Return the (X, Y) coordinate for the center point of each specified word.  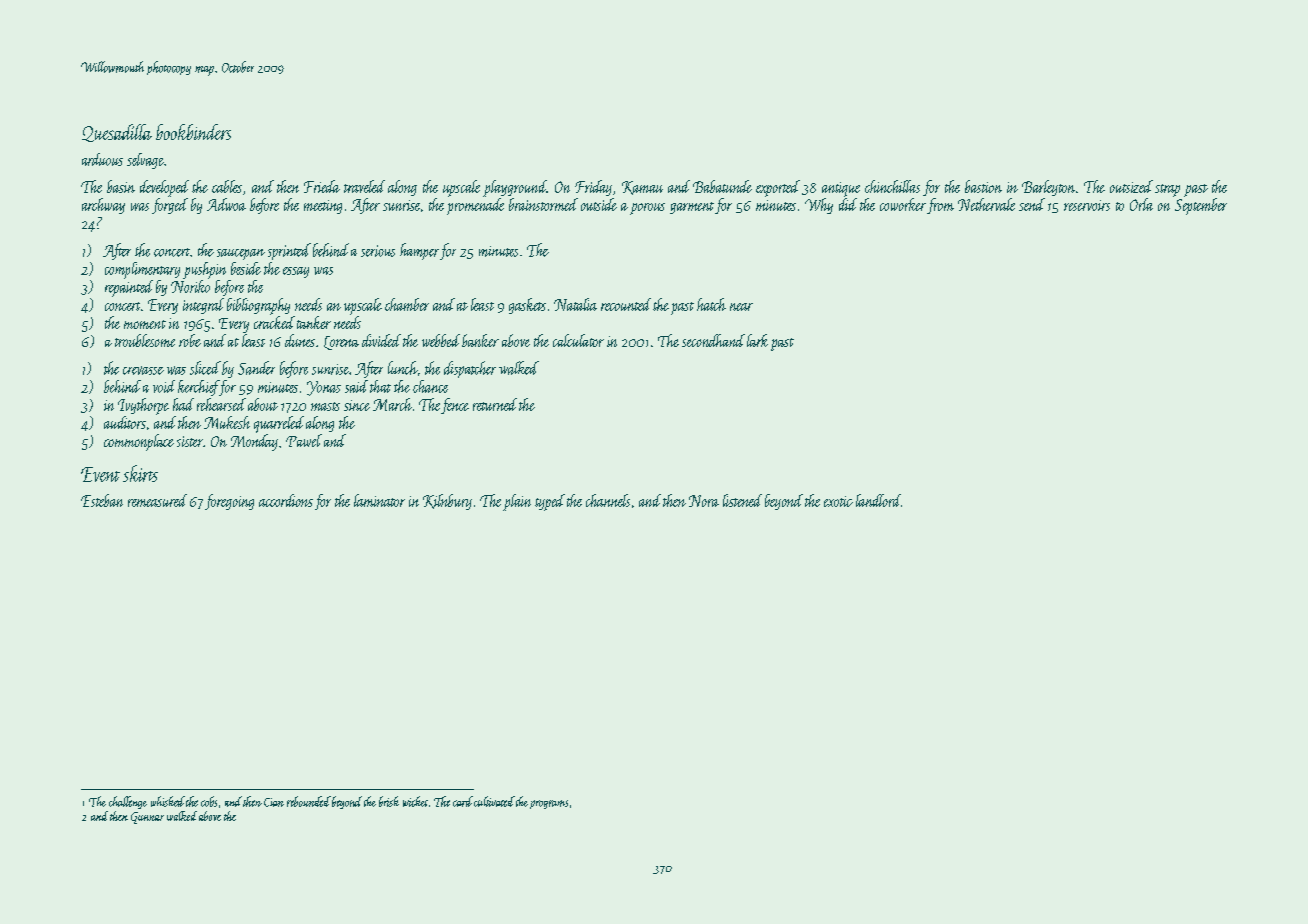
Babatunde (722, 186)
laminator (379, 500)
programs (549, 804)
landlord (878, 500)
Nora (704, 501)
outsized (1131, 186)
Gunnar (147, 818)
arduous (102, 159)
